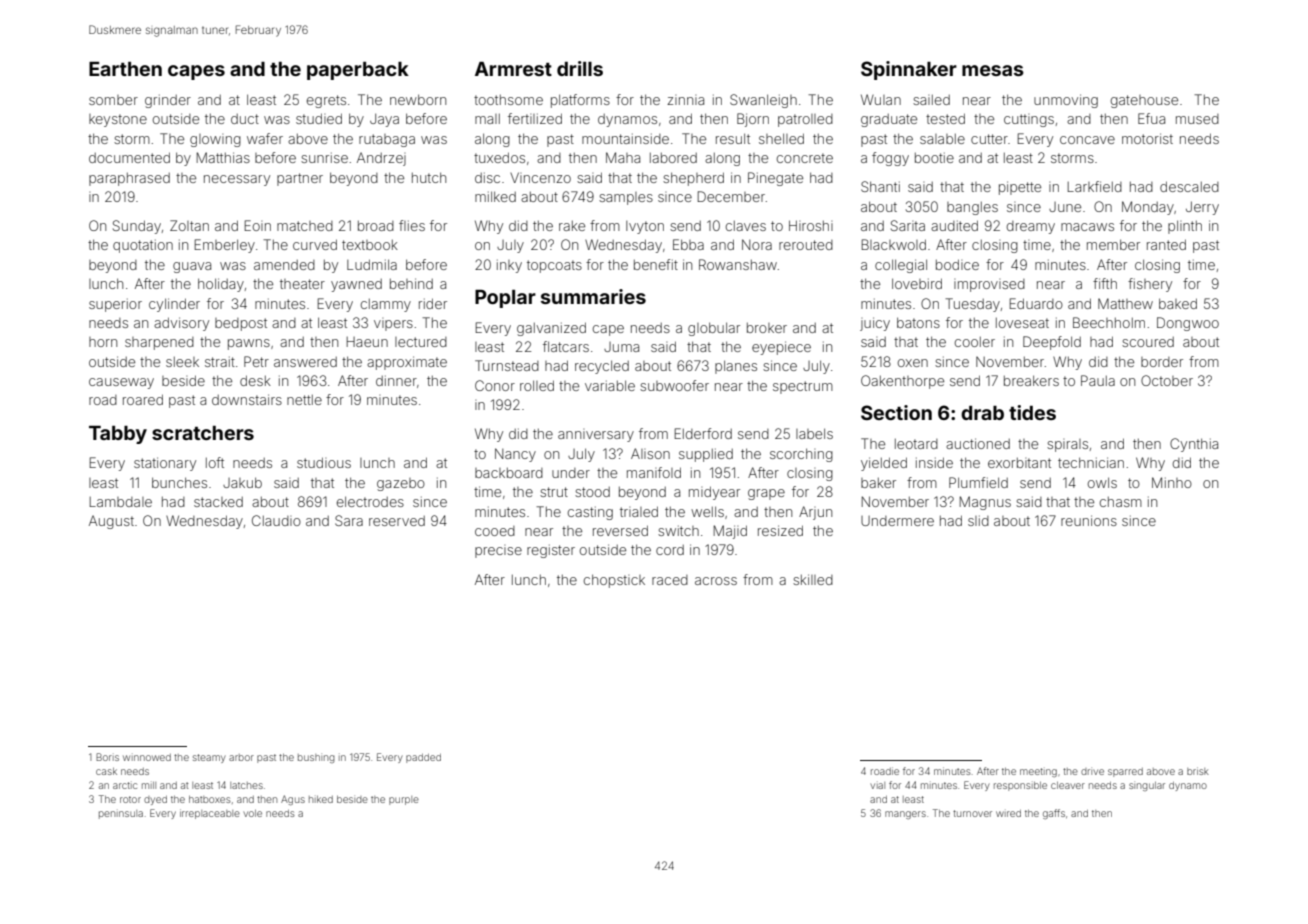  What do you see at coordinates (614, 581) in the image?
I see `chopstick` at bounding box center [614, 581].
